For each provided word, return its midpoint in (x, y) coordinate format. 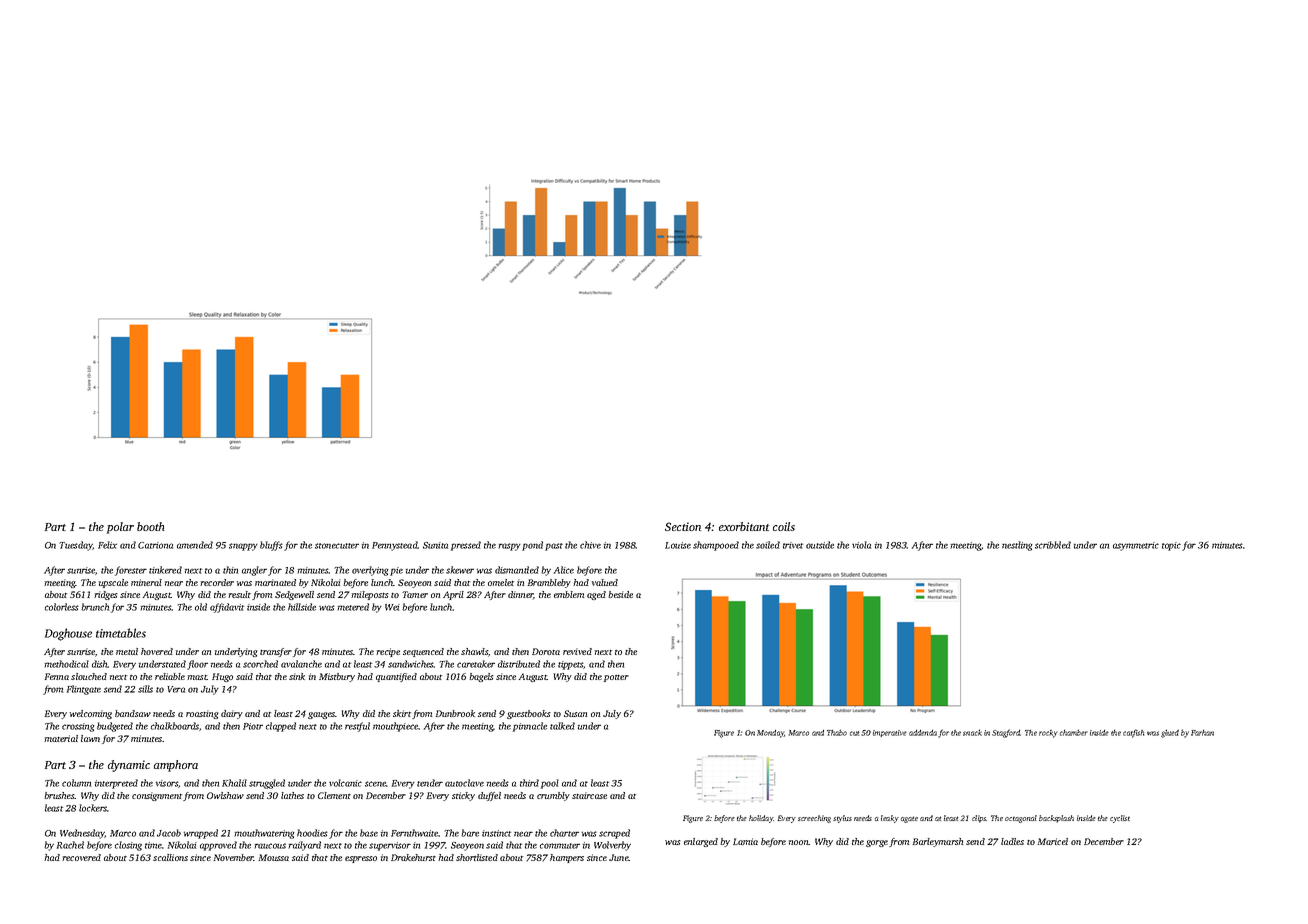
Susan (575, 713)
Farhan (1202, 733)
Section (683, 526)
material (61, 738)
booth (150, 526)
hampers (567, 858)
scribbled (1053, 545)
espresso (361, 859)
